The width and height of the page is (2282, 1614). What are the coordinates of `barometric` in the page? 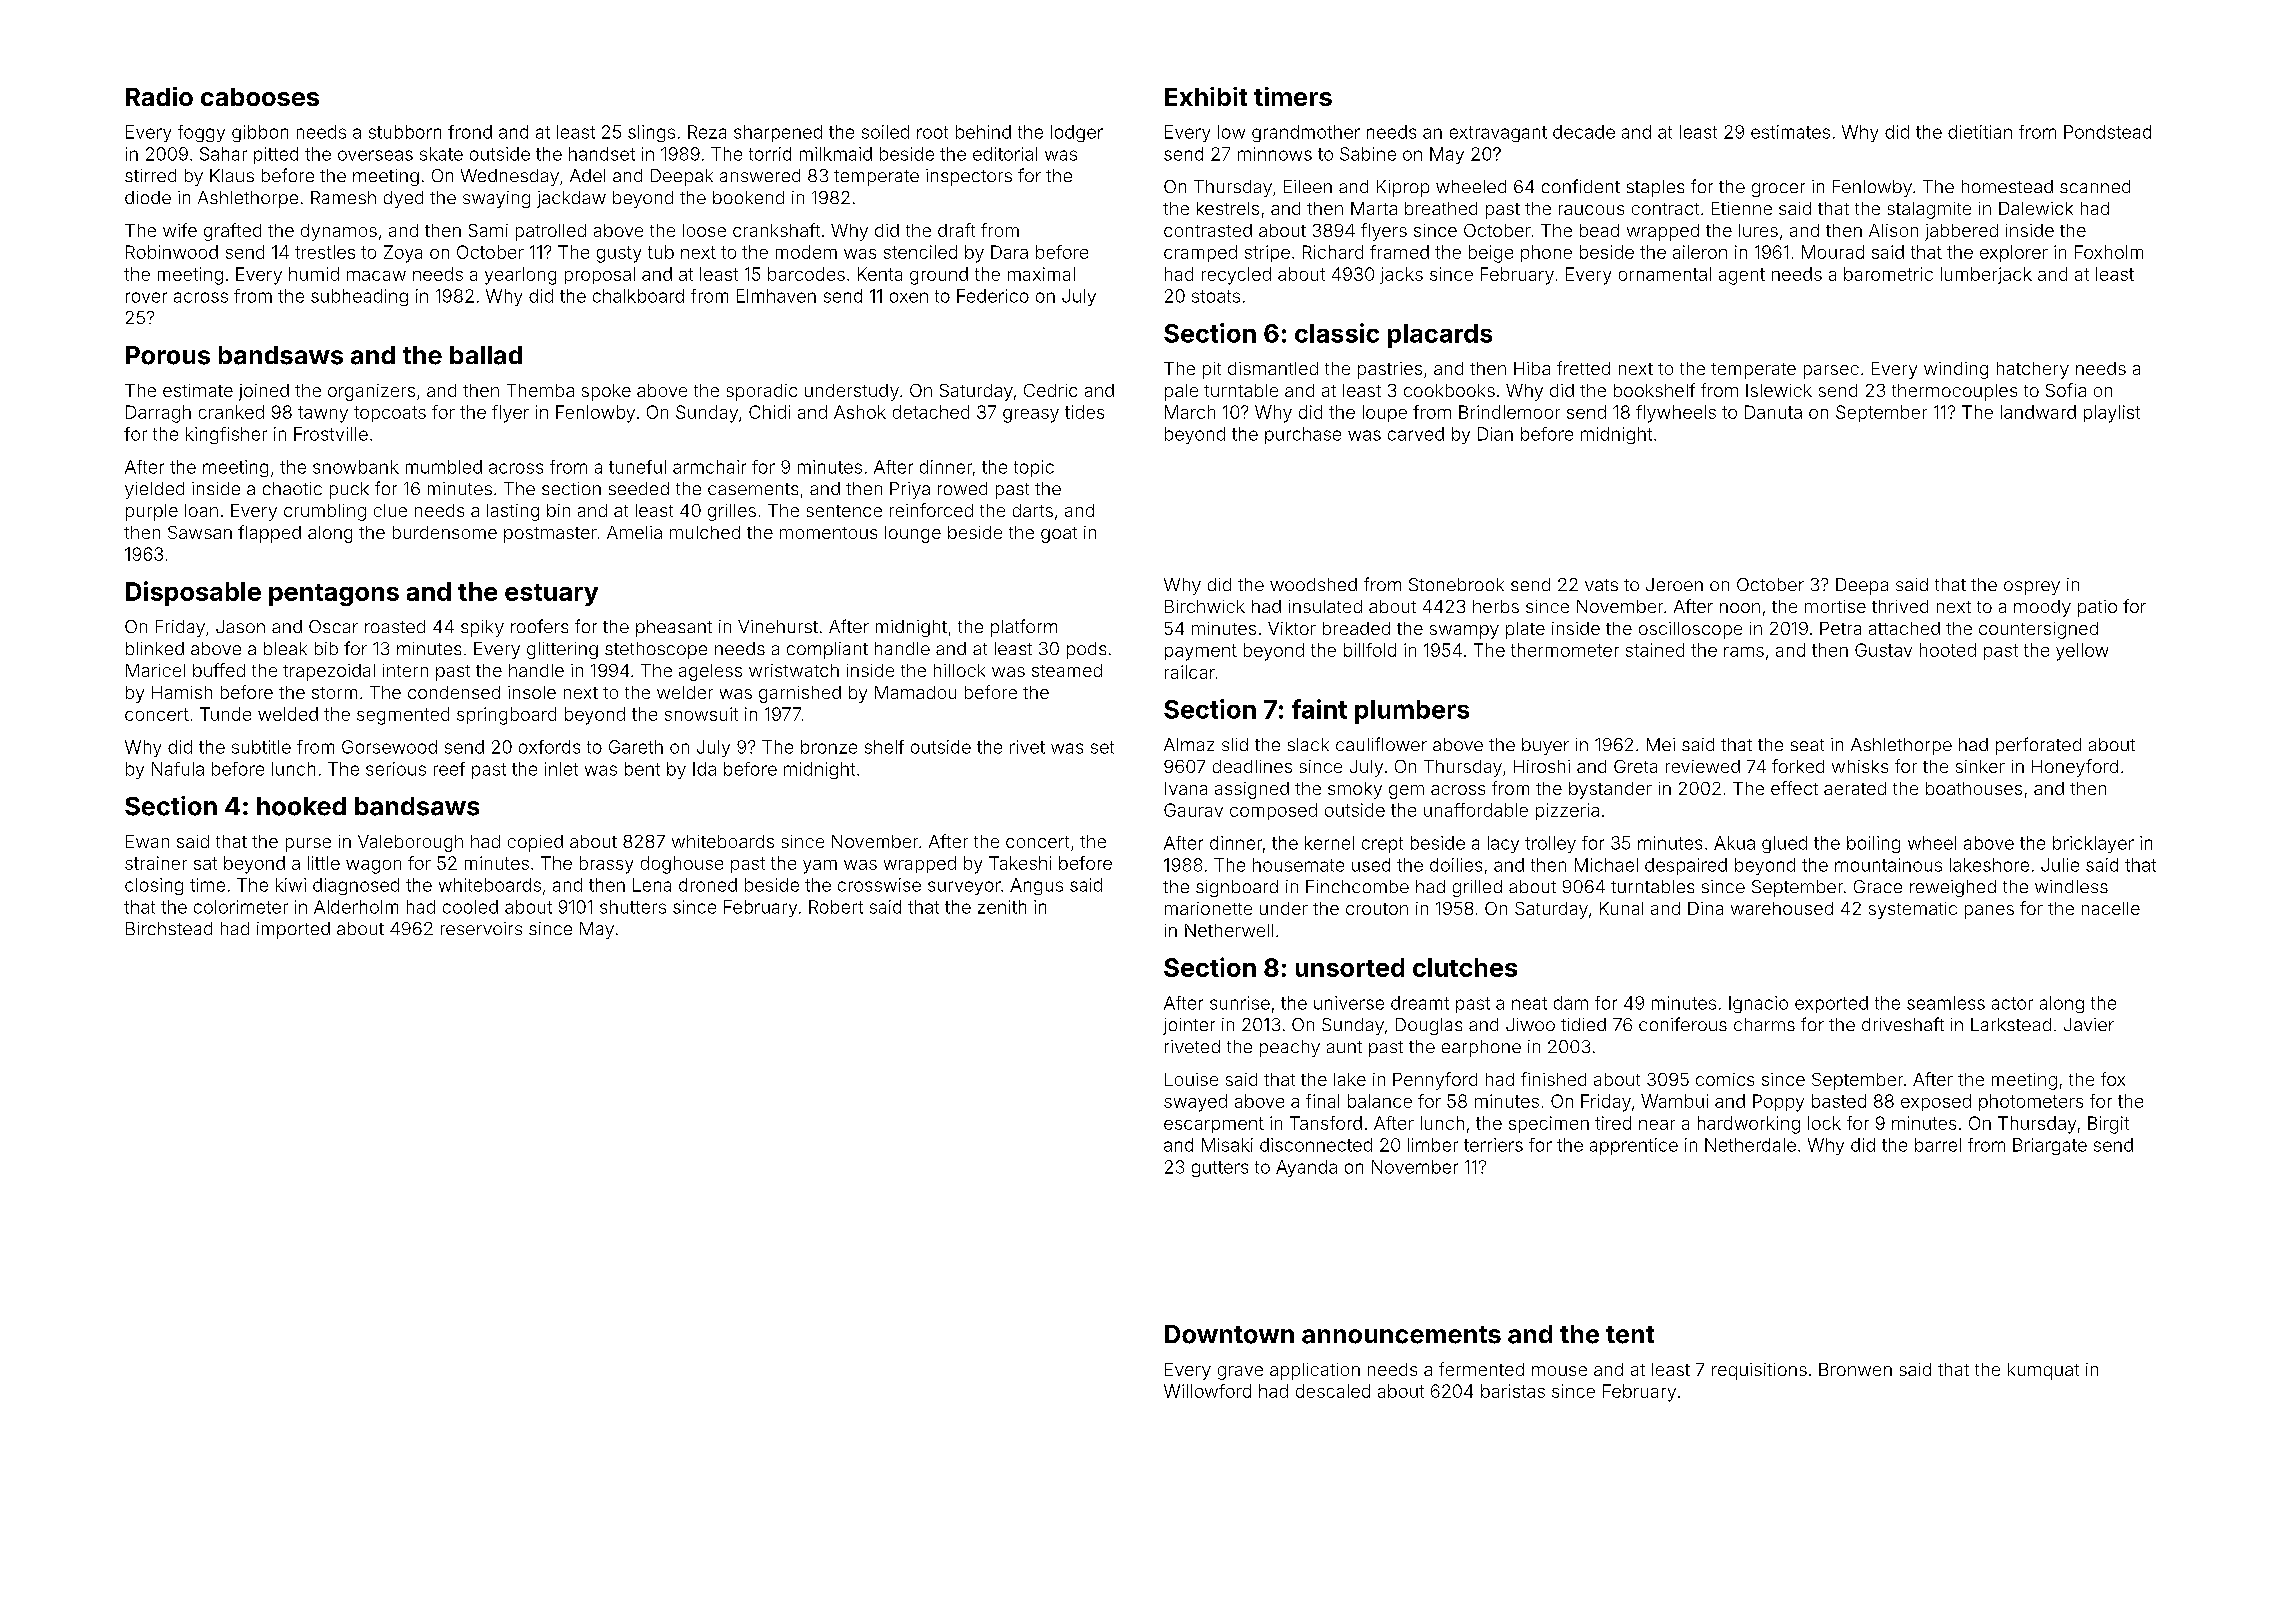 It's located at (1888, 274).
